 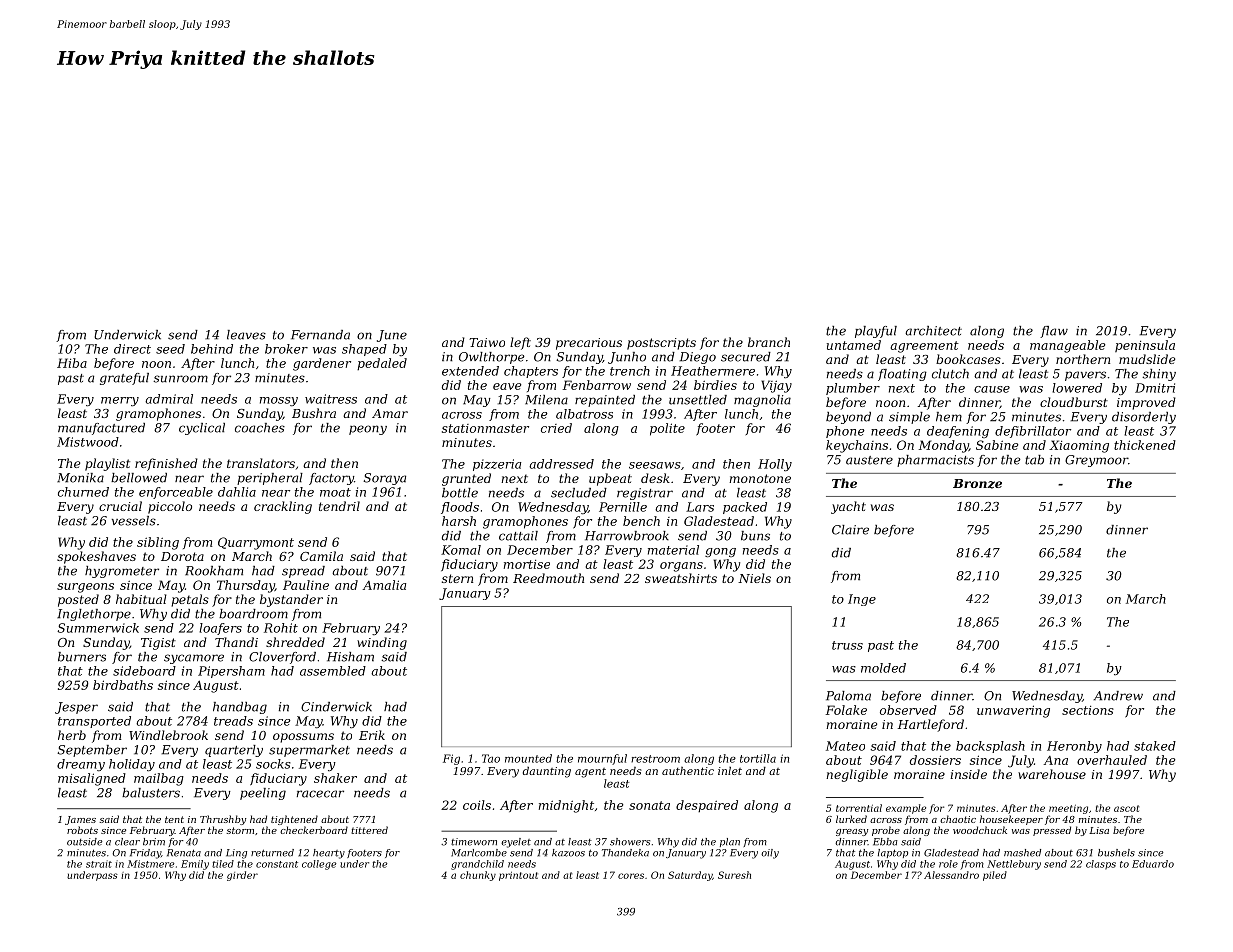 What do you see at coordinates (518, 536) in the document?
I see `cattail` at bounding box center [518, 536].
